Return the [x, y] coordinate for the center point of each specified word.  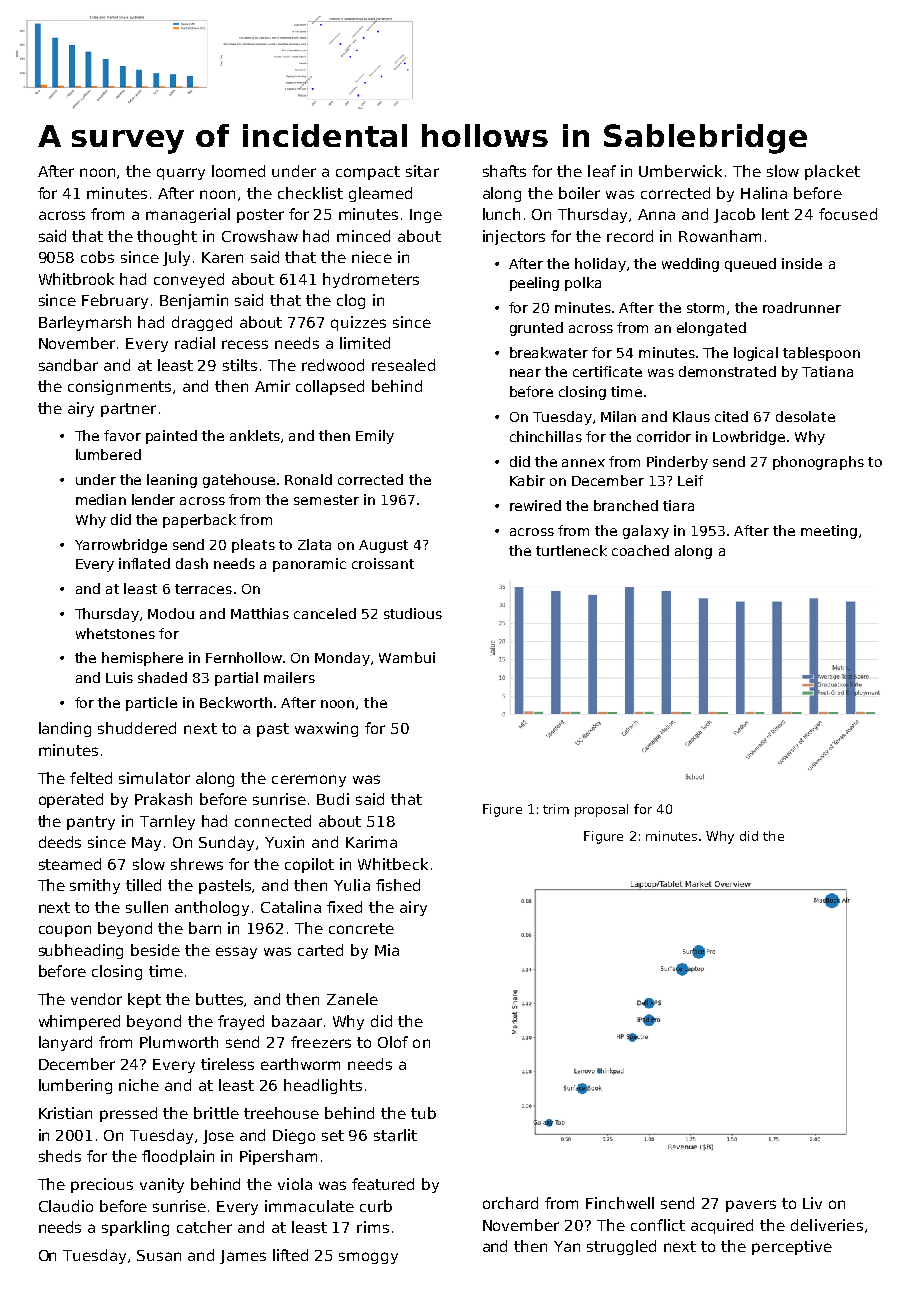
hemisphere [142, 659]
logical [756, 354]
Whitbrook [76, 279]
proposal [601, 810]
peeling [534, 284]
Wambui [407, 657]
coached [640, 550]
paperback [199, 521]
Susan [159, 1255]
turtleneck [571, 550]
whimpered [79, 1022]
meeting [829, 532]
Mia [387, 950]
